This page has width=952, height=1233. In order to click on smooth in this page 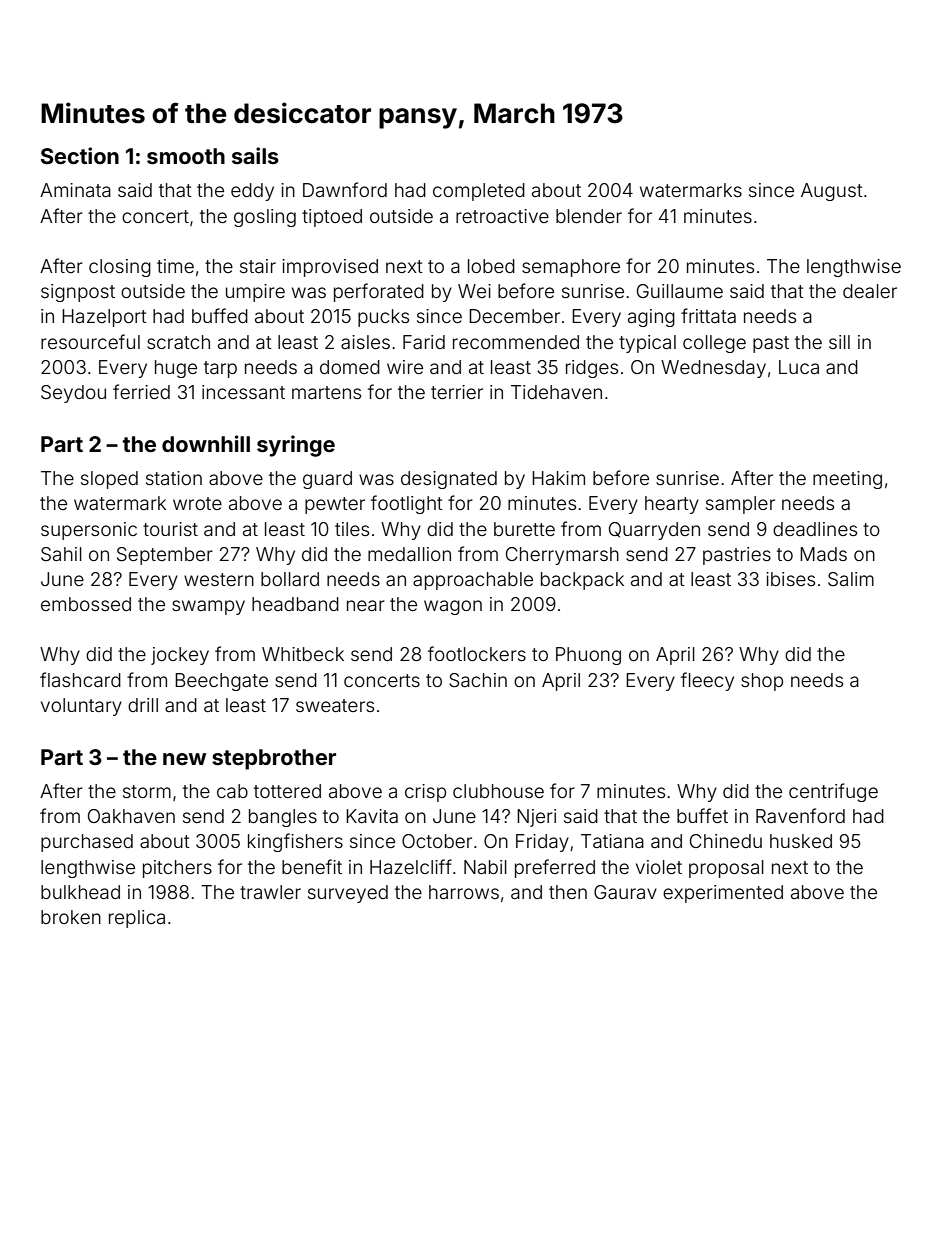, I will do `click(186, 156)`.
